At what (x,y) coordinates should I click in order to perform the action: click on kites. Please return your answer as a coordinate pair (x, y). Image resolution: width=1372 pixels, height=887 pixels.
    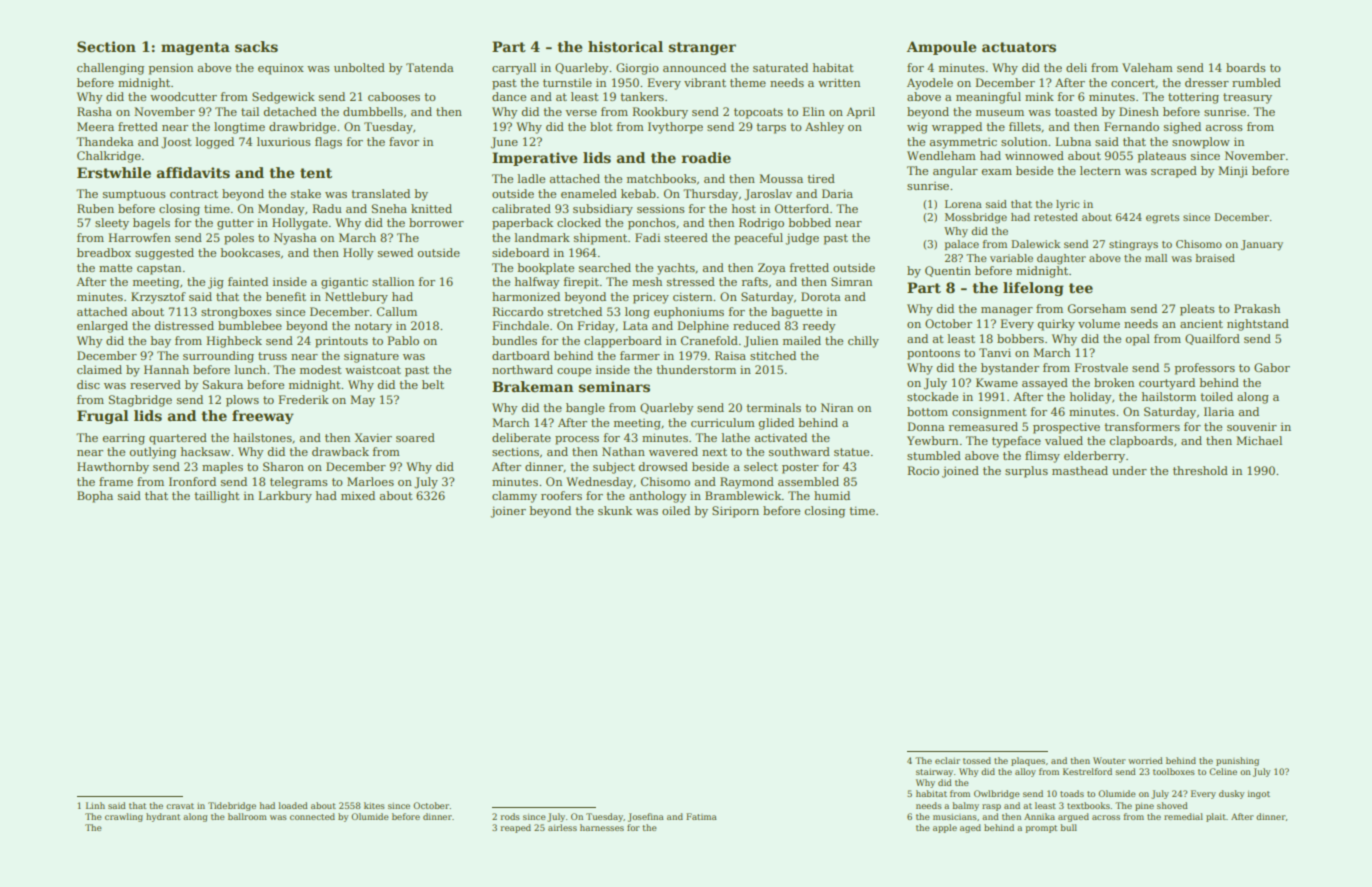
    Looking at the image, I should click on (374, 805).
